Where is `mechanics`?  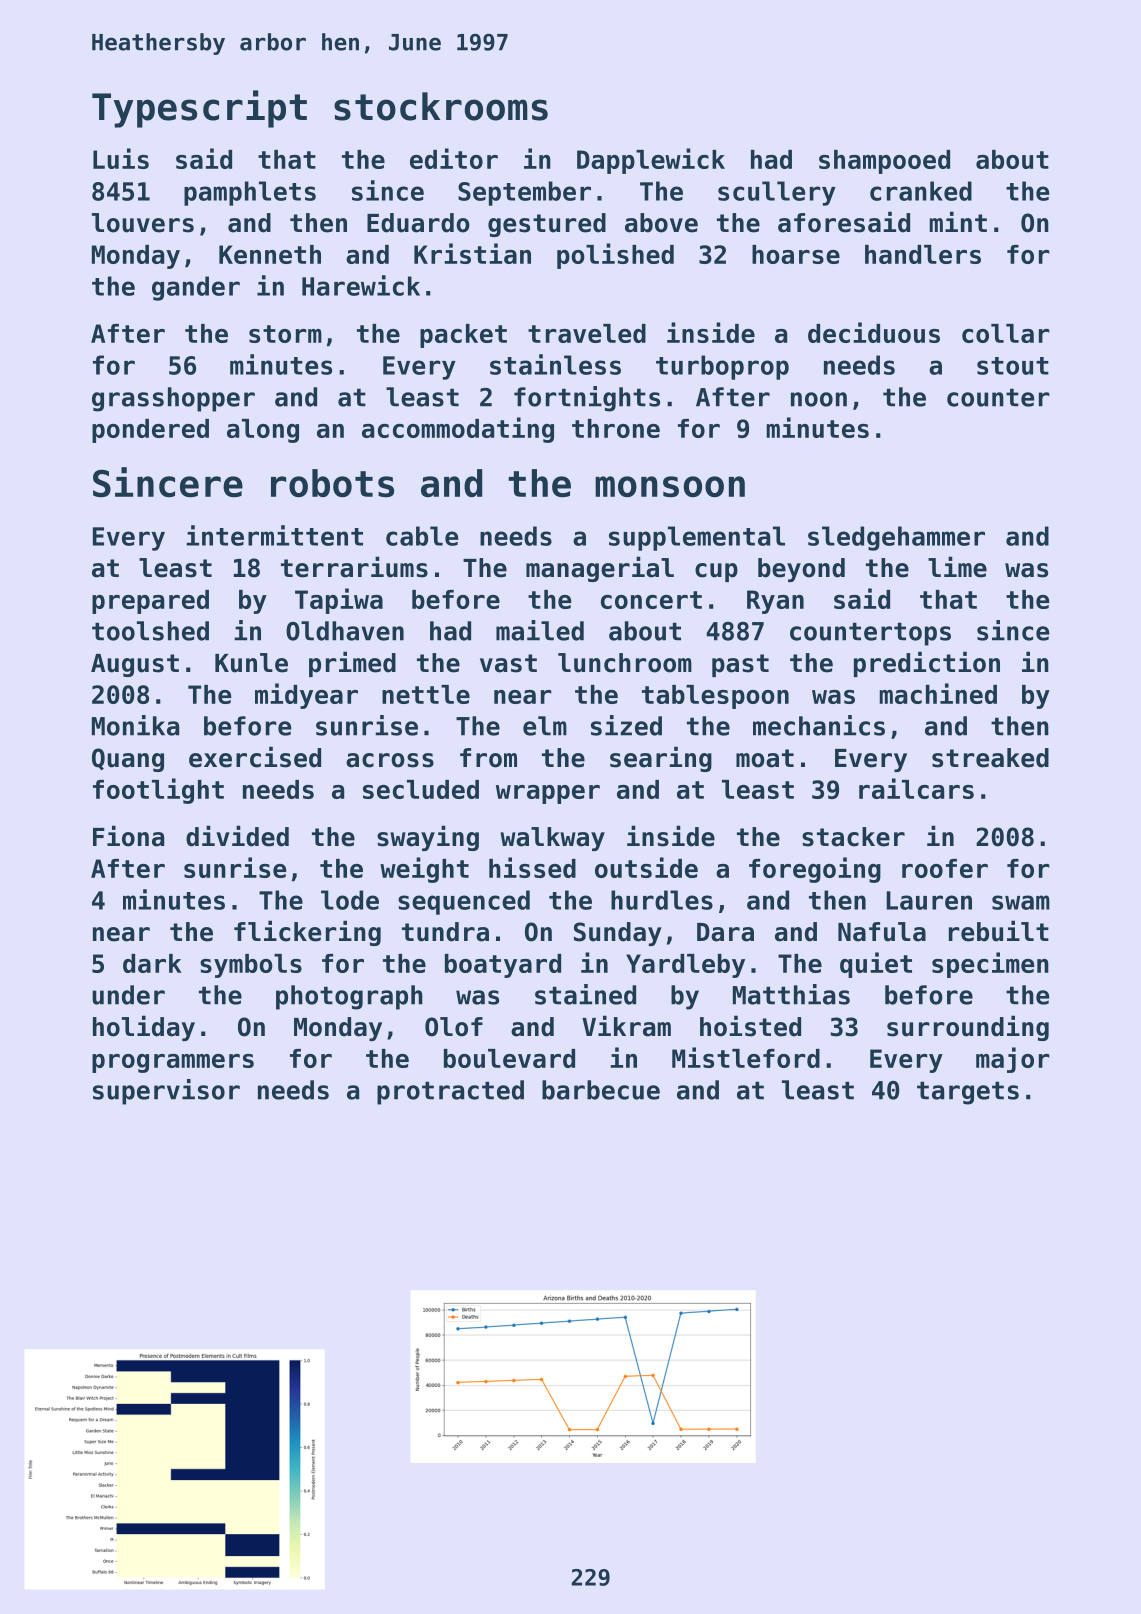
mechanics is located at coordinates (819, 725).
